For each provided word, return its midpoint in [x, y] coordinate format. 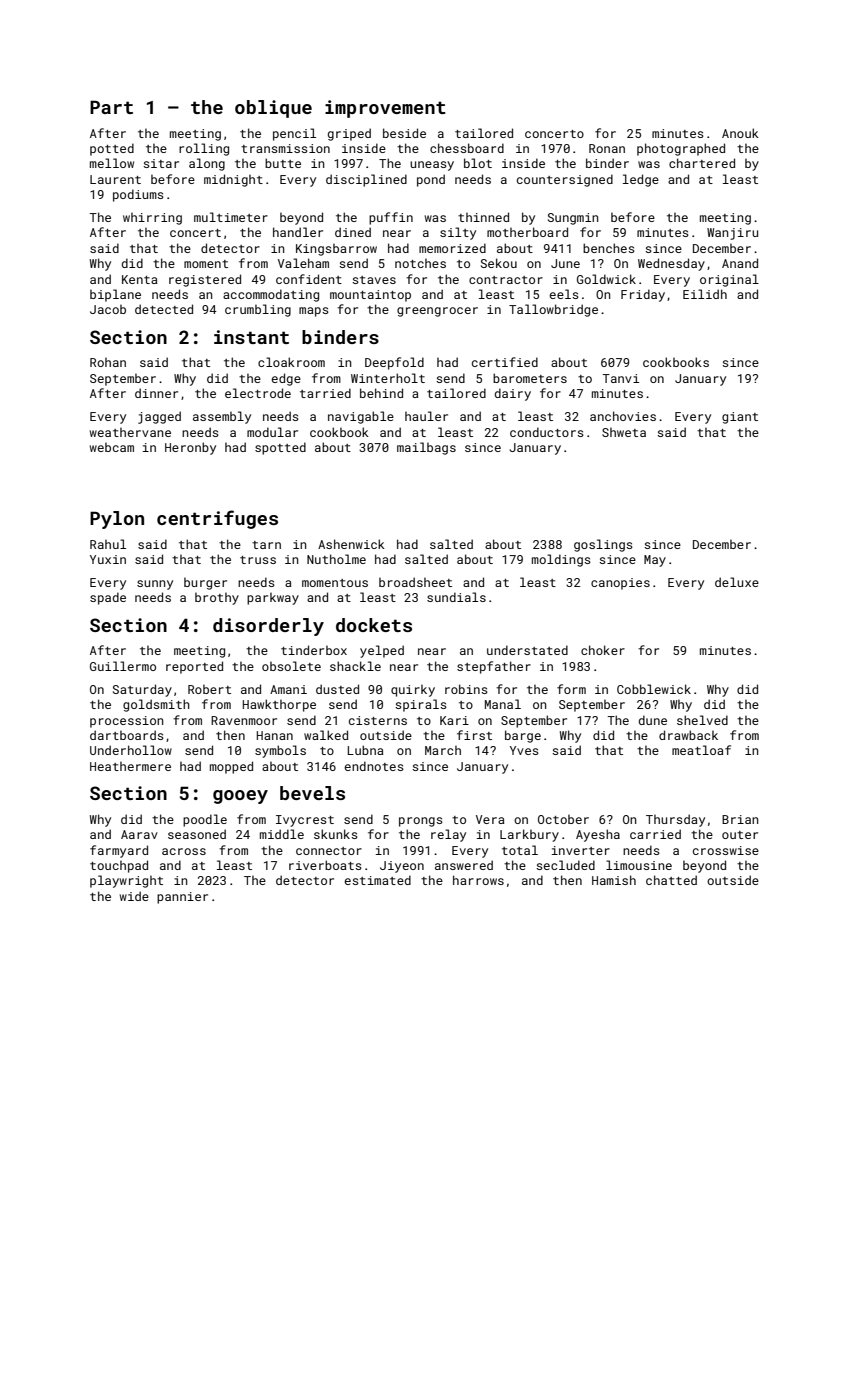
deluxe [737, 582]
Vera [490, 819]
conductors [547, 432]
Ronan [607, 148]
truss [258, 560]
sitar [161, 163]
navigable [361, 417]
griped [349, 134]
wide [134, 896]
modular [272, 432]
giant [740, 418]
